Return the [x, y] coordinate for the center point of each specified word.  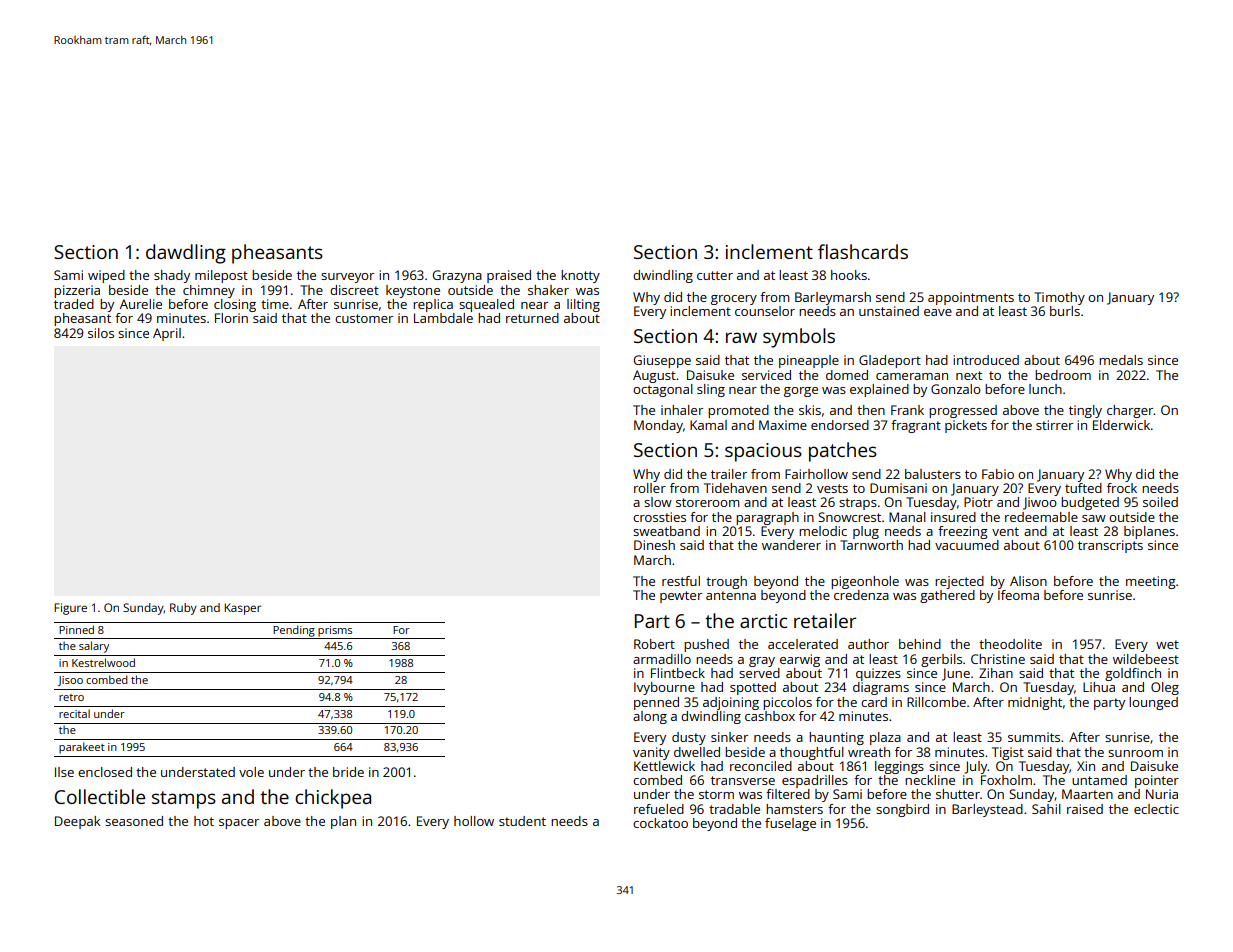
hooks [849, 275]
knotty [580, 276]
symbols [799, 338]
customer [364, 318]
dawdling [186, 254]
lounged [1153, 703]
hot [204, 821]
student [522, 821]
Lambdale [443, 318]
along [650, 717]
